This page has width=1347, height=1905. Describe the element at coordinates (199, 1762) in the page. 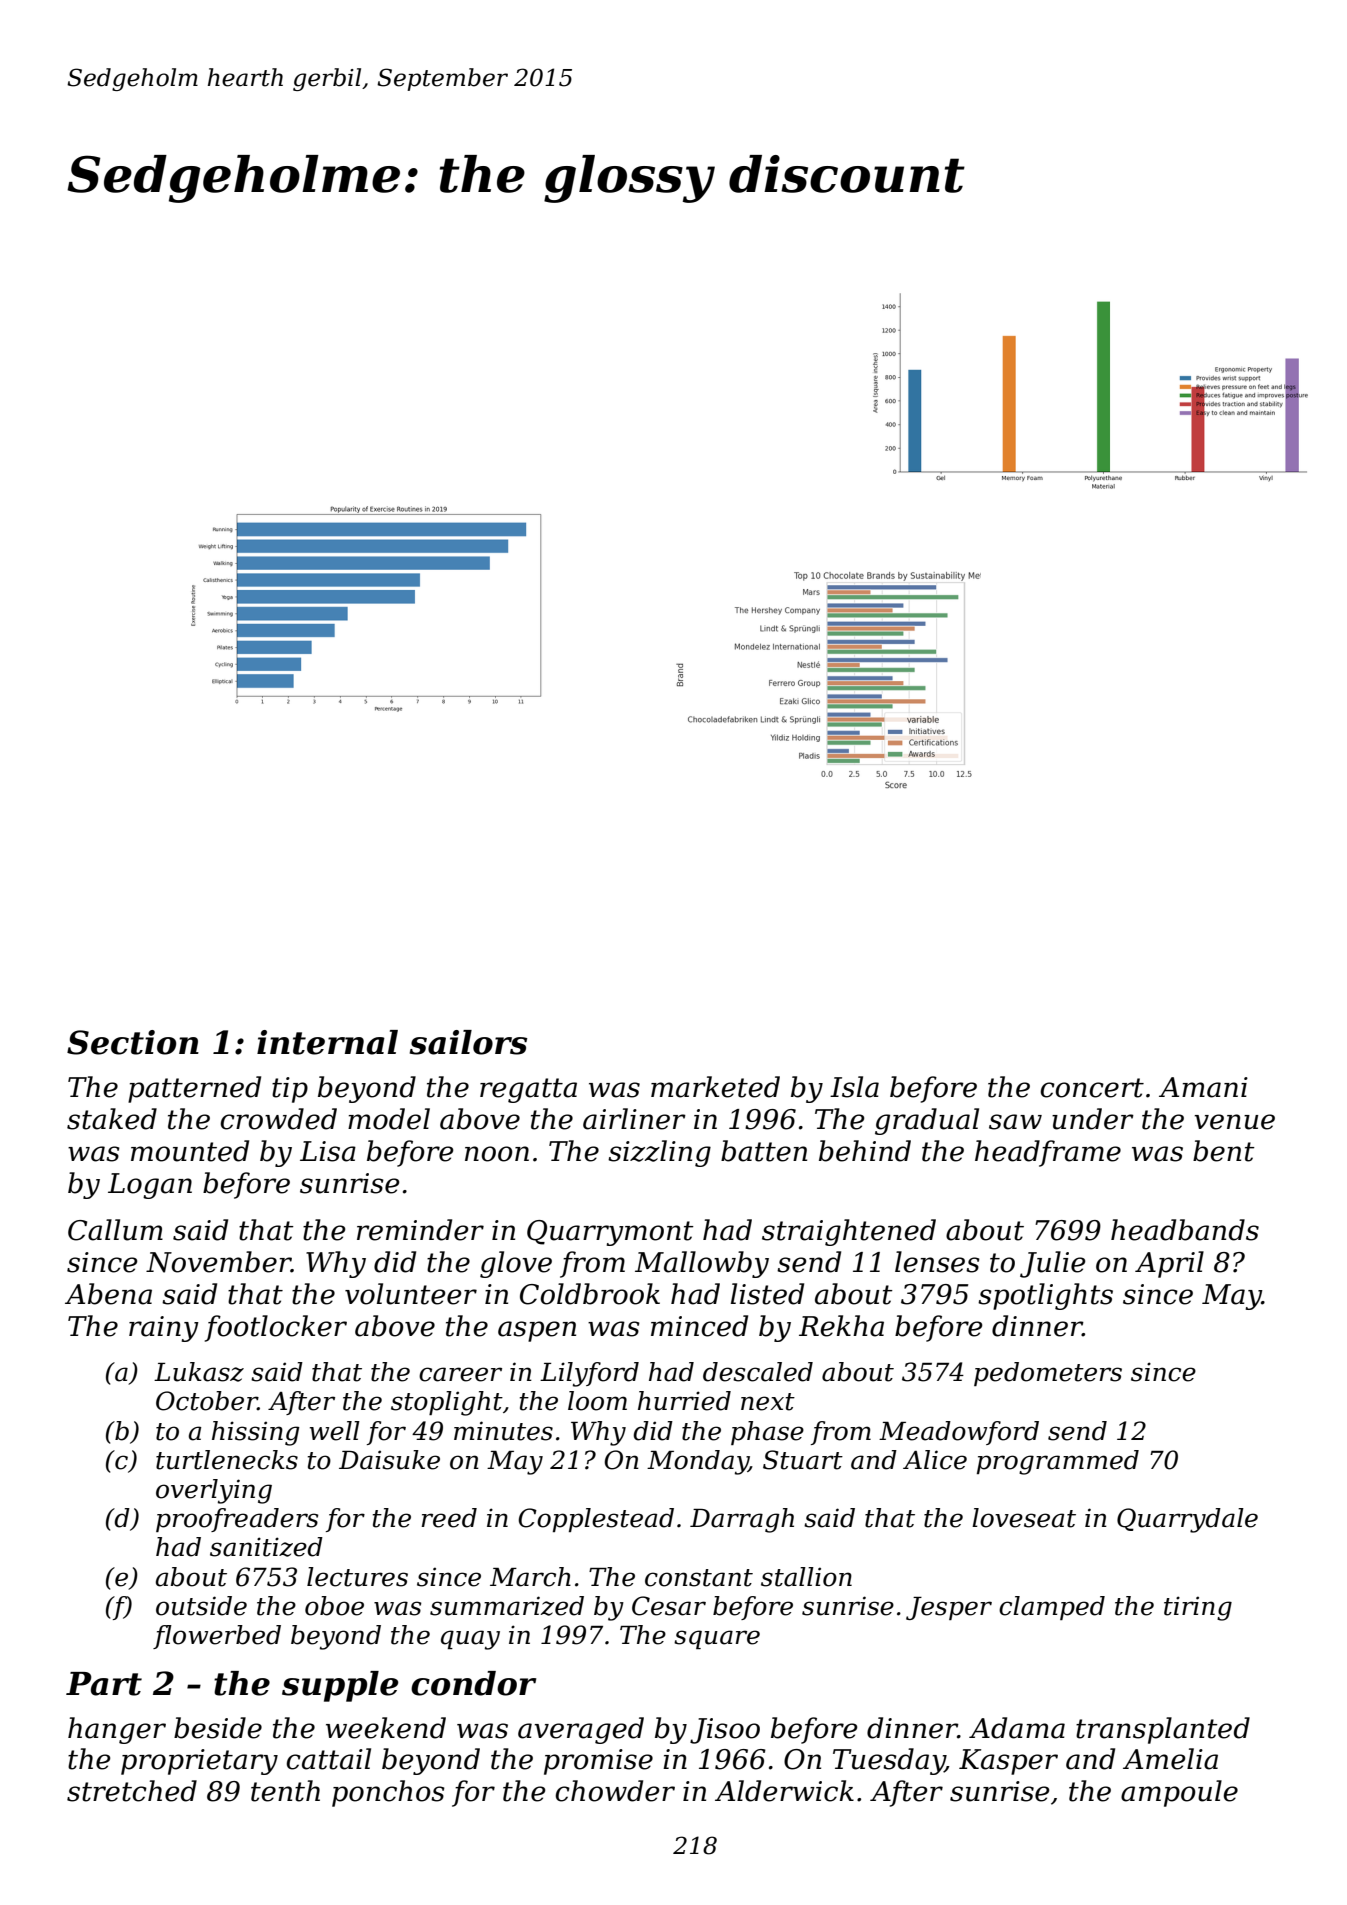

I see `proprietary` at that location.
